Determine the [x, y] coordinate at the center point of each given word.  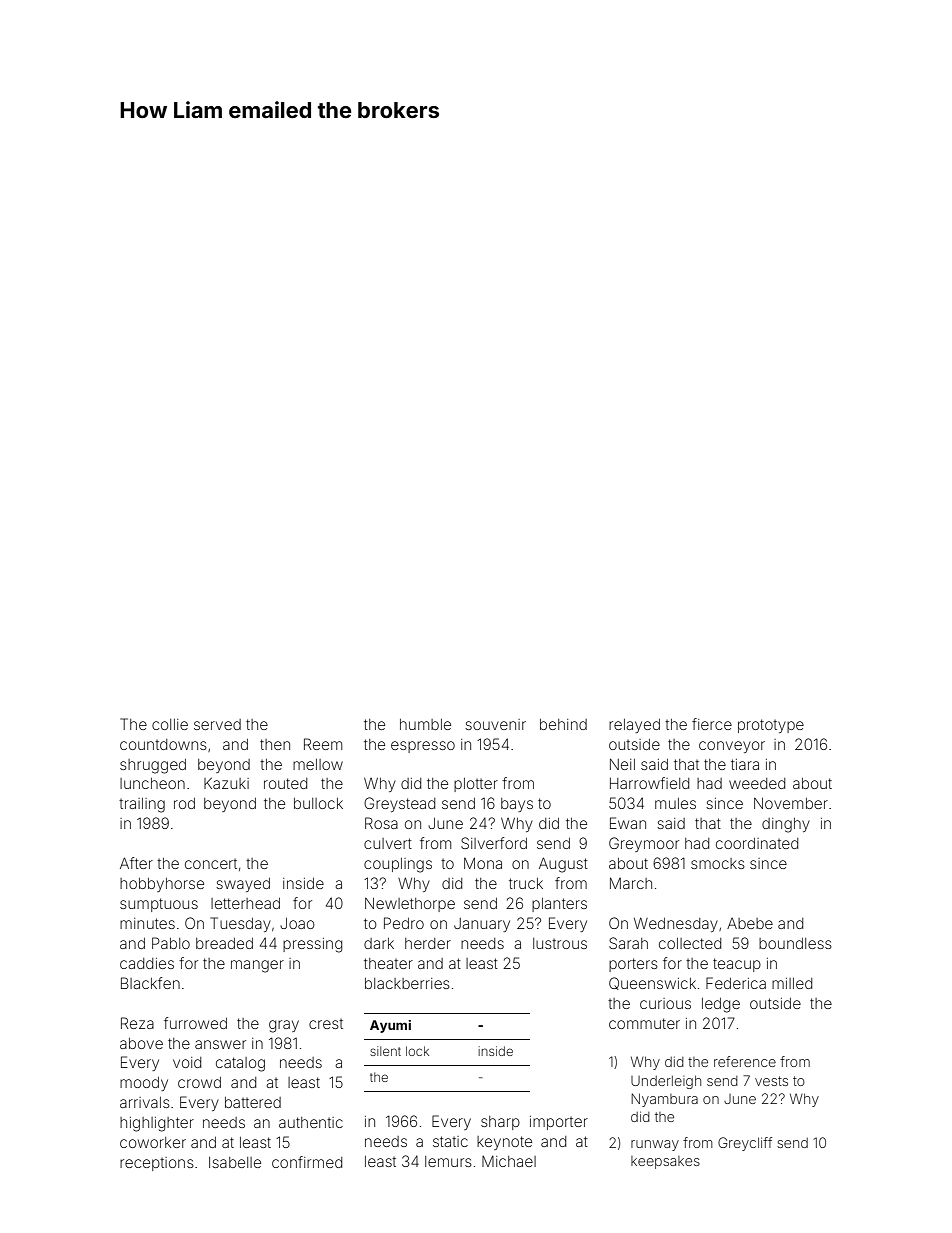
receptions [157, 1164]
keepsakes [665, 1162]
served [217, 724]
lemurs [448, 1161]
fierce [712, 724]
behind [563, 724]
